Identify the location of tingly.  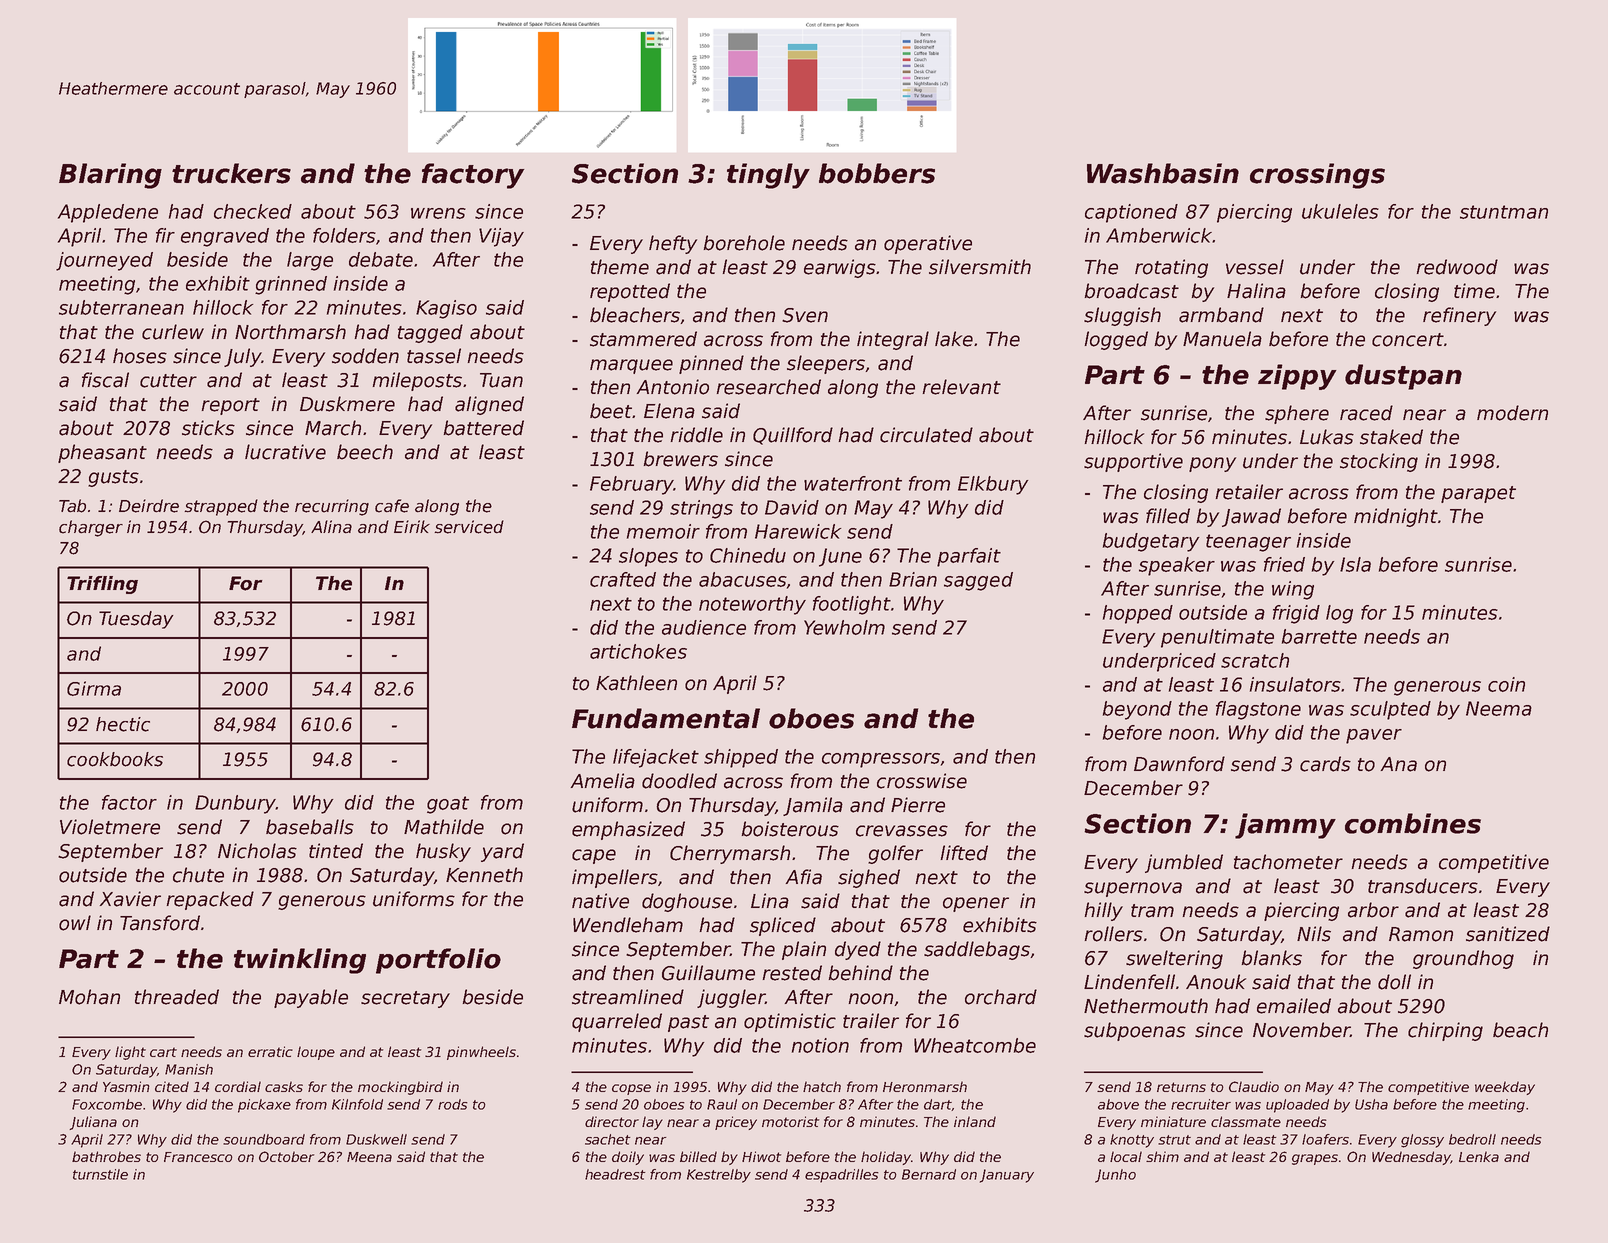
(768, 176).
